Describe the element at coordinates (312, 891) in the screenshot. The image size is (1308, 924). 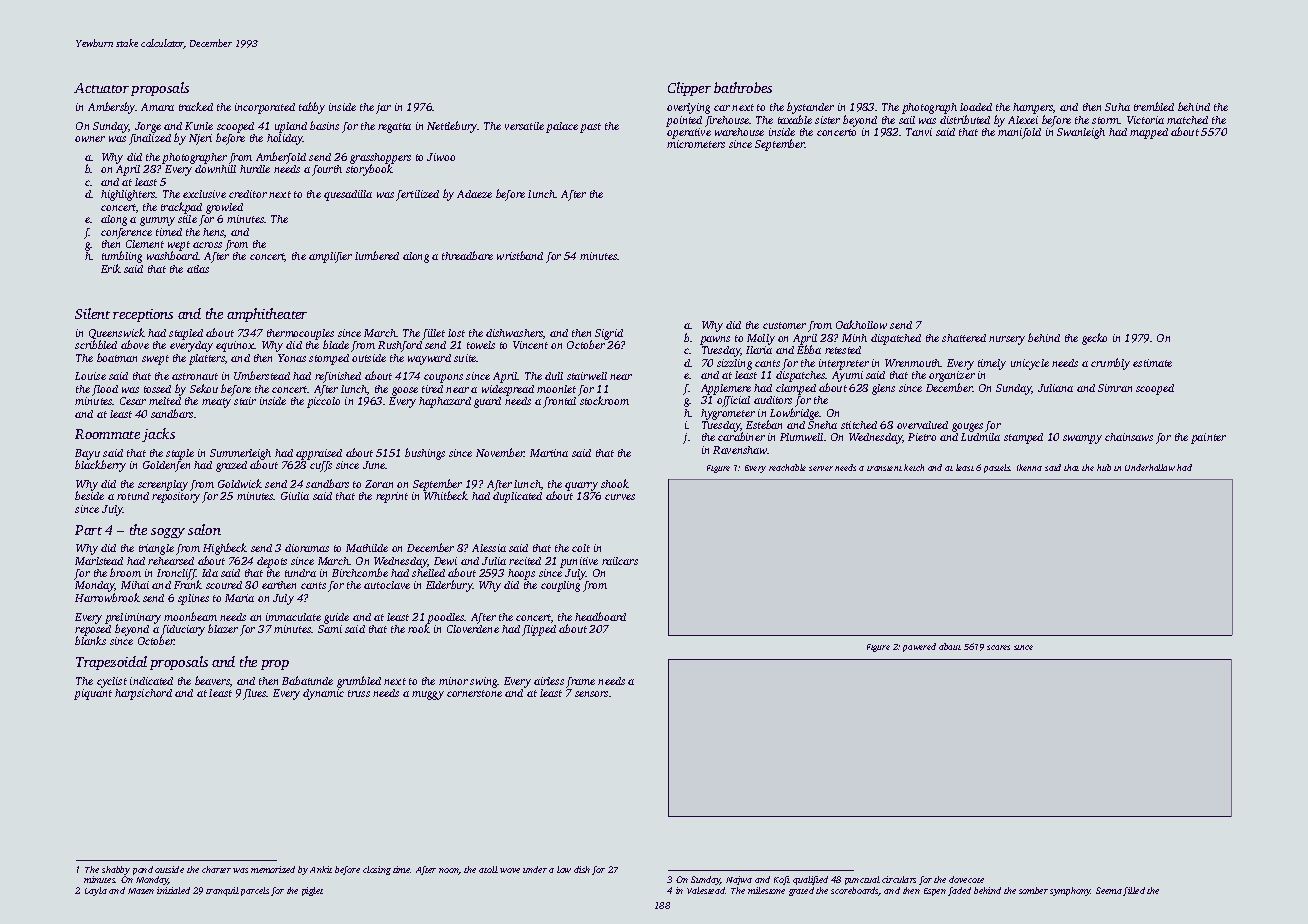
I see `piglet` at that location.
